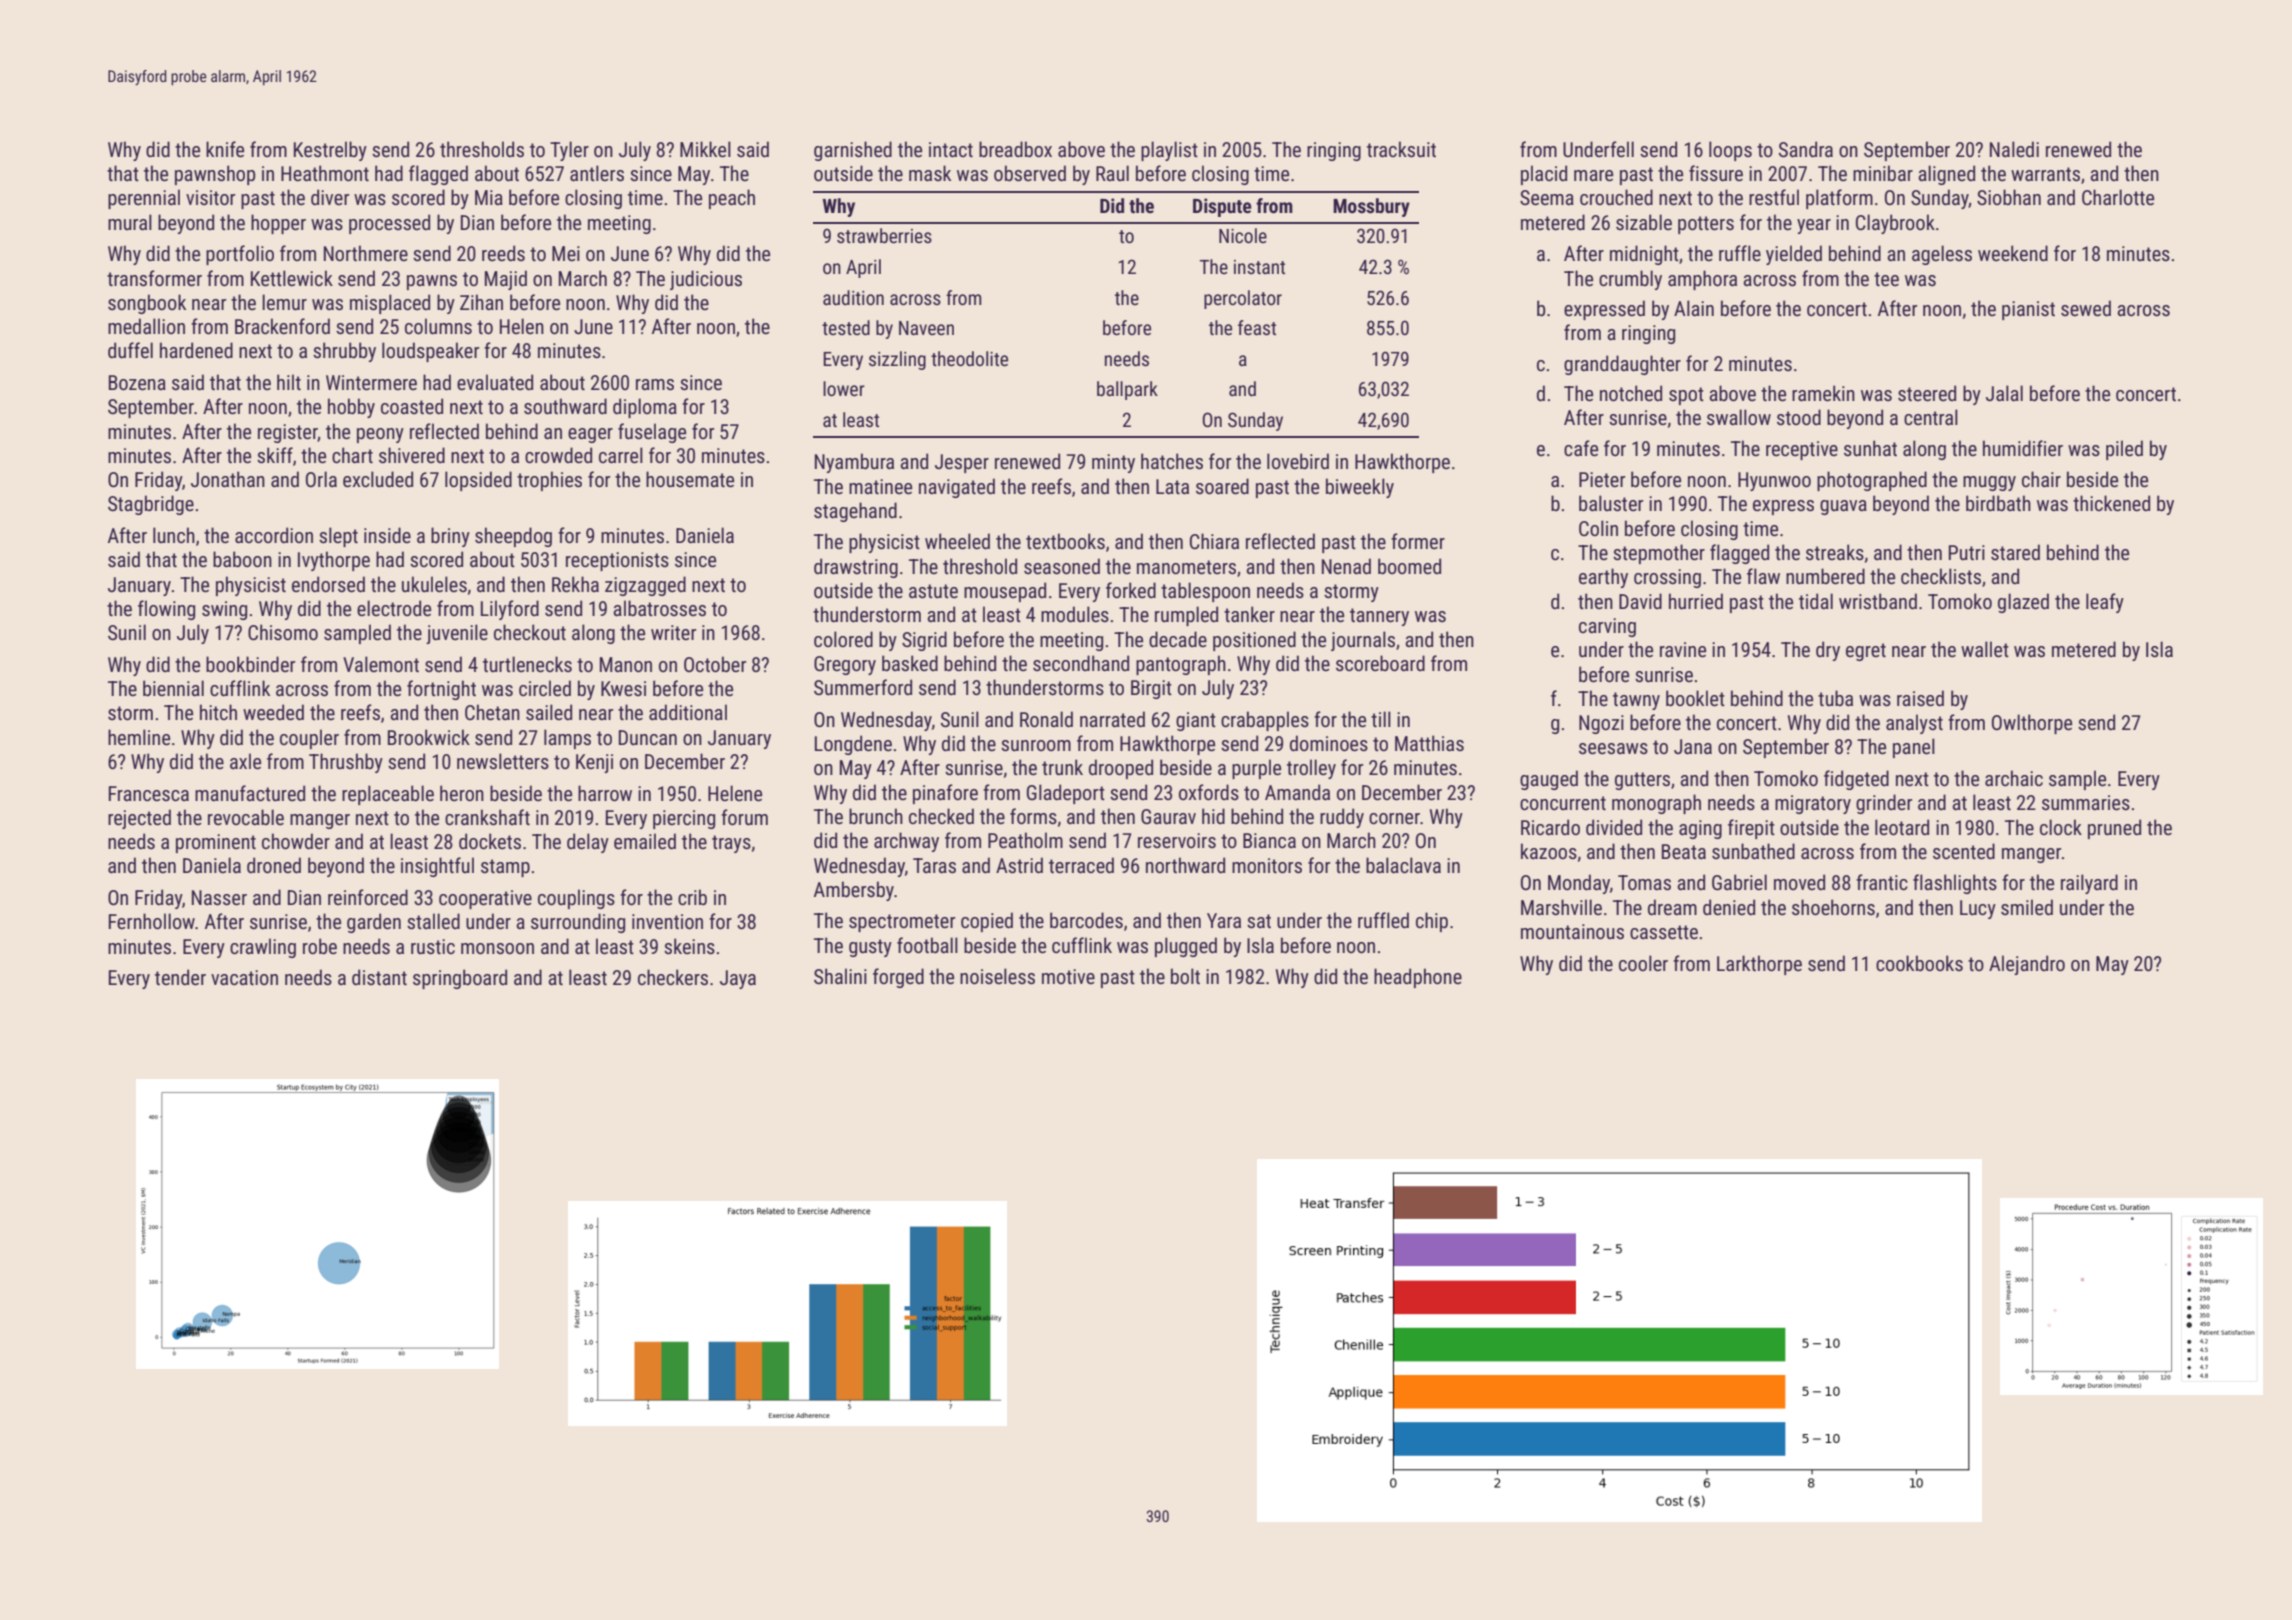  Describe the element at coordinates (1081, 865) in the screenshot. I see `terraced` at that location.
